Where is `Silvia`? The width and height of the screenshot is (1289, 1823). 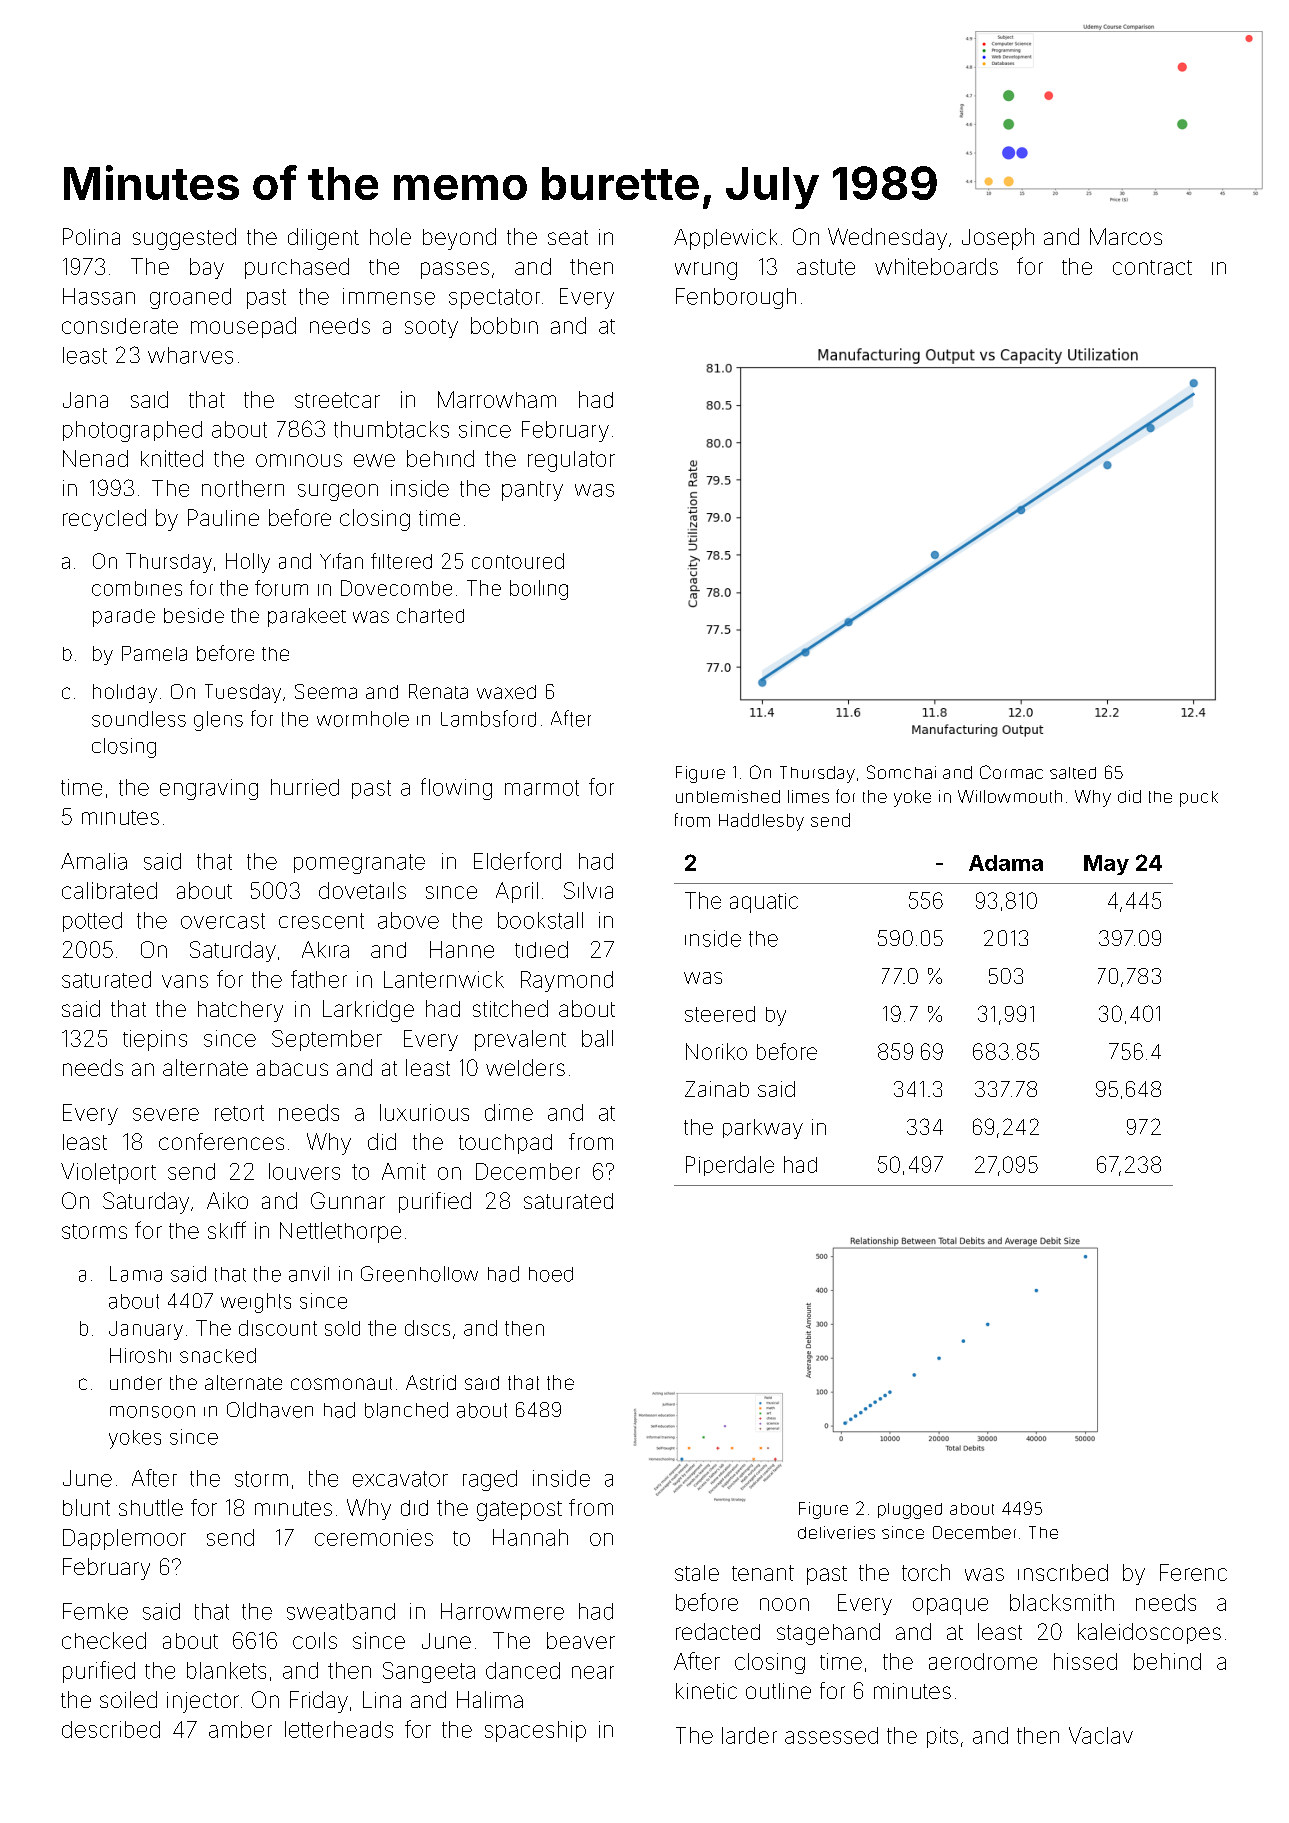
Silvia is located at coordinates (588, 890).
